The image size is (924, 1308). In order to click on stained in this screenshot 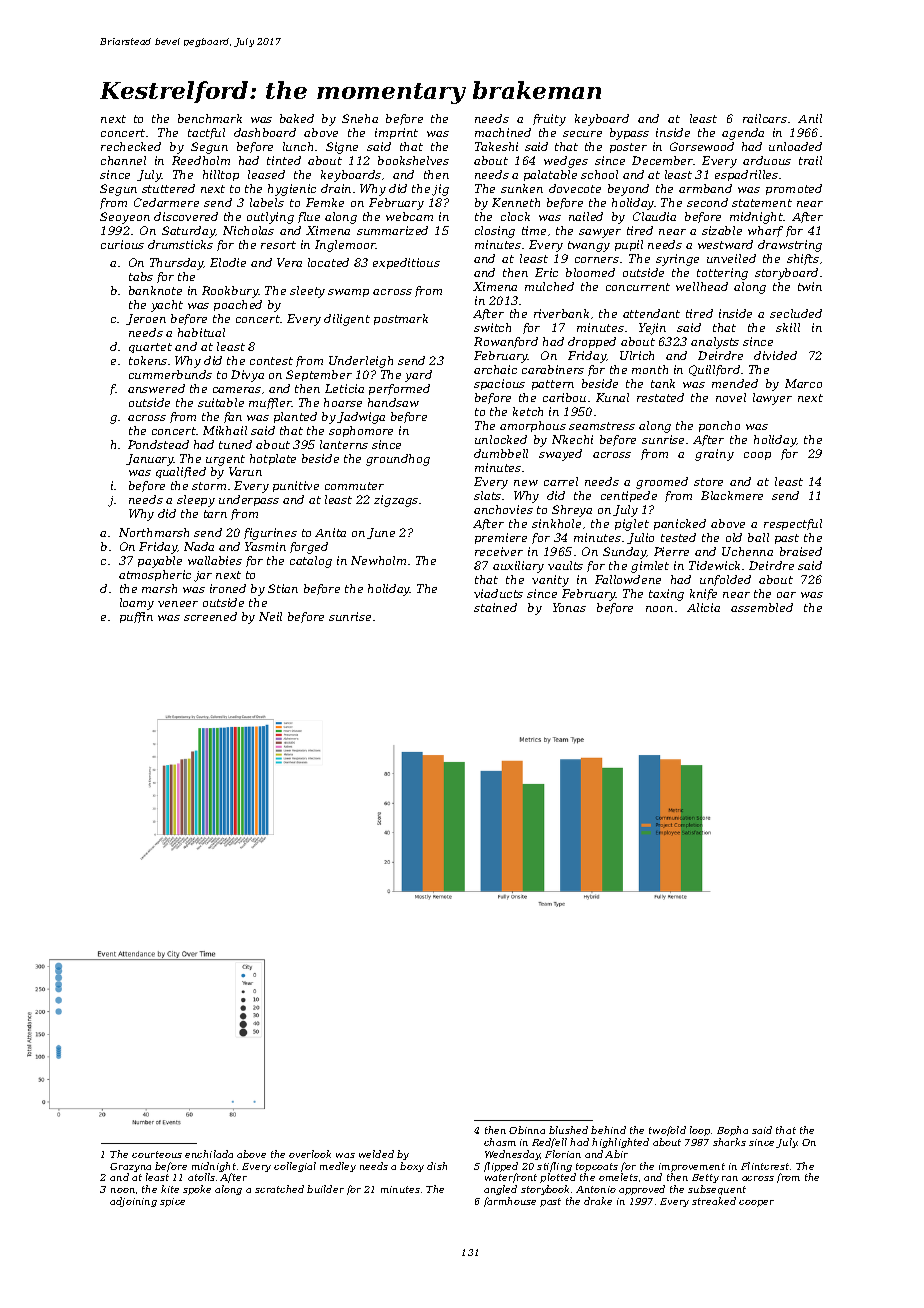, I will do `click(495, 607)`.
